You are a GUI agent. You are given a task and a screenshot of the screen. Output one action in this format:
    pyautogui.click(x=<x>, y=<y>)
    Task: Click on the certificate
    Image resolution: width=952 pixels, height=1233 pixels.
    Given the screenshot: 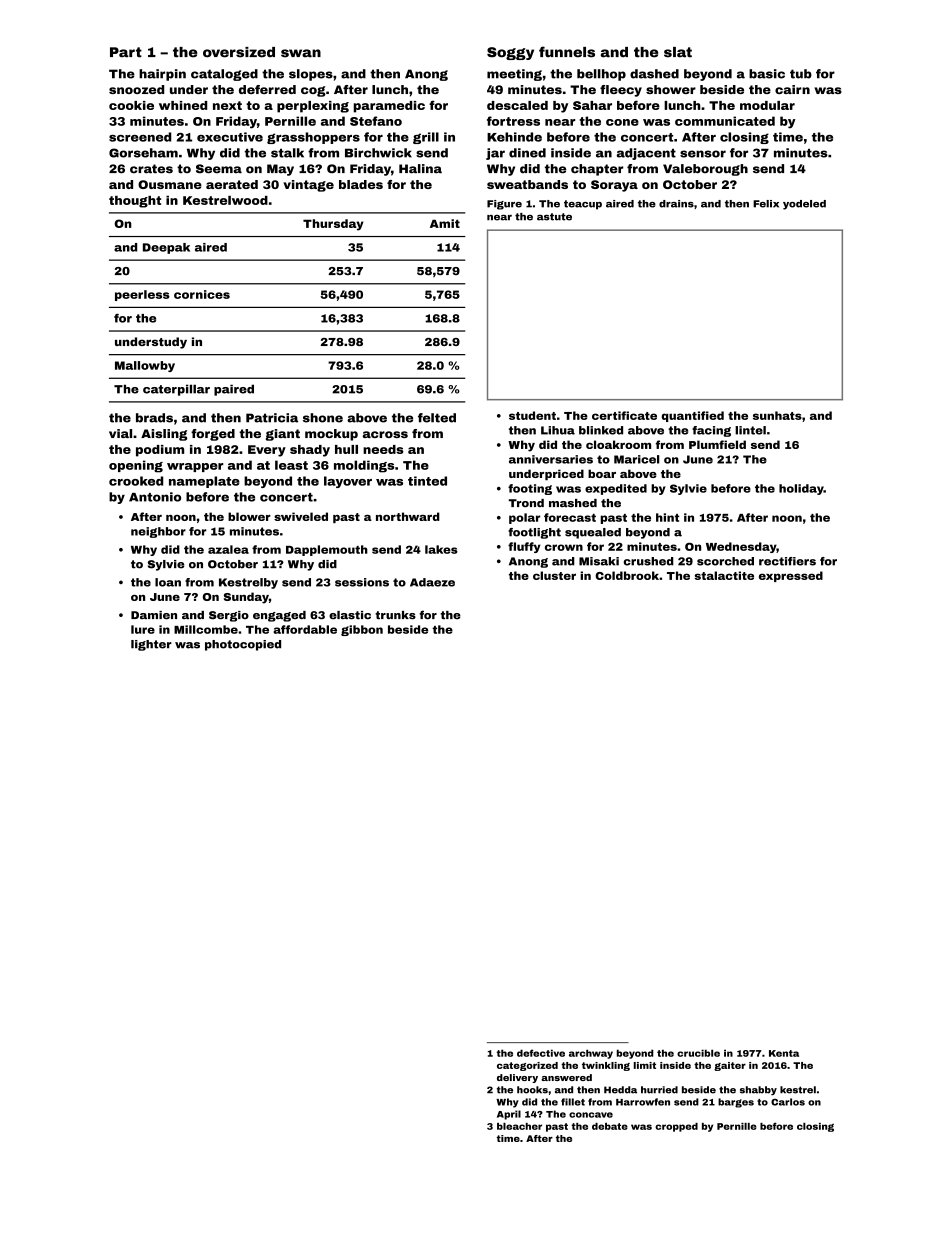 What is the action you would take?
    pyautogui.click(x=624, y=415)
